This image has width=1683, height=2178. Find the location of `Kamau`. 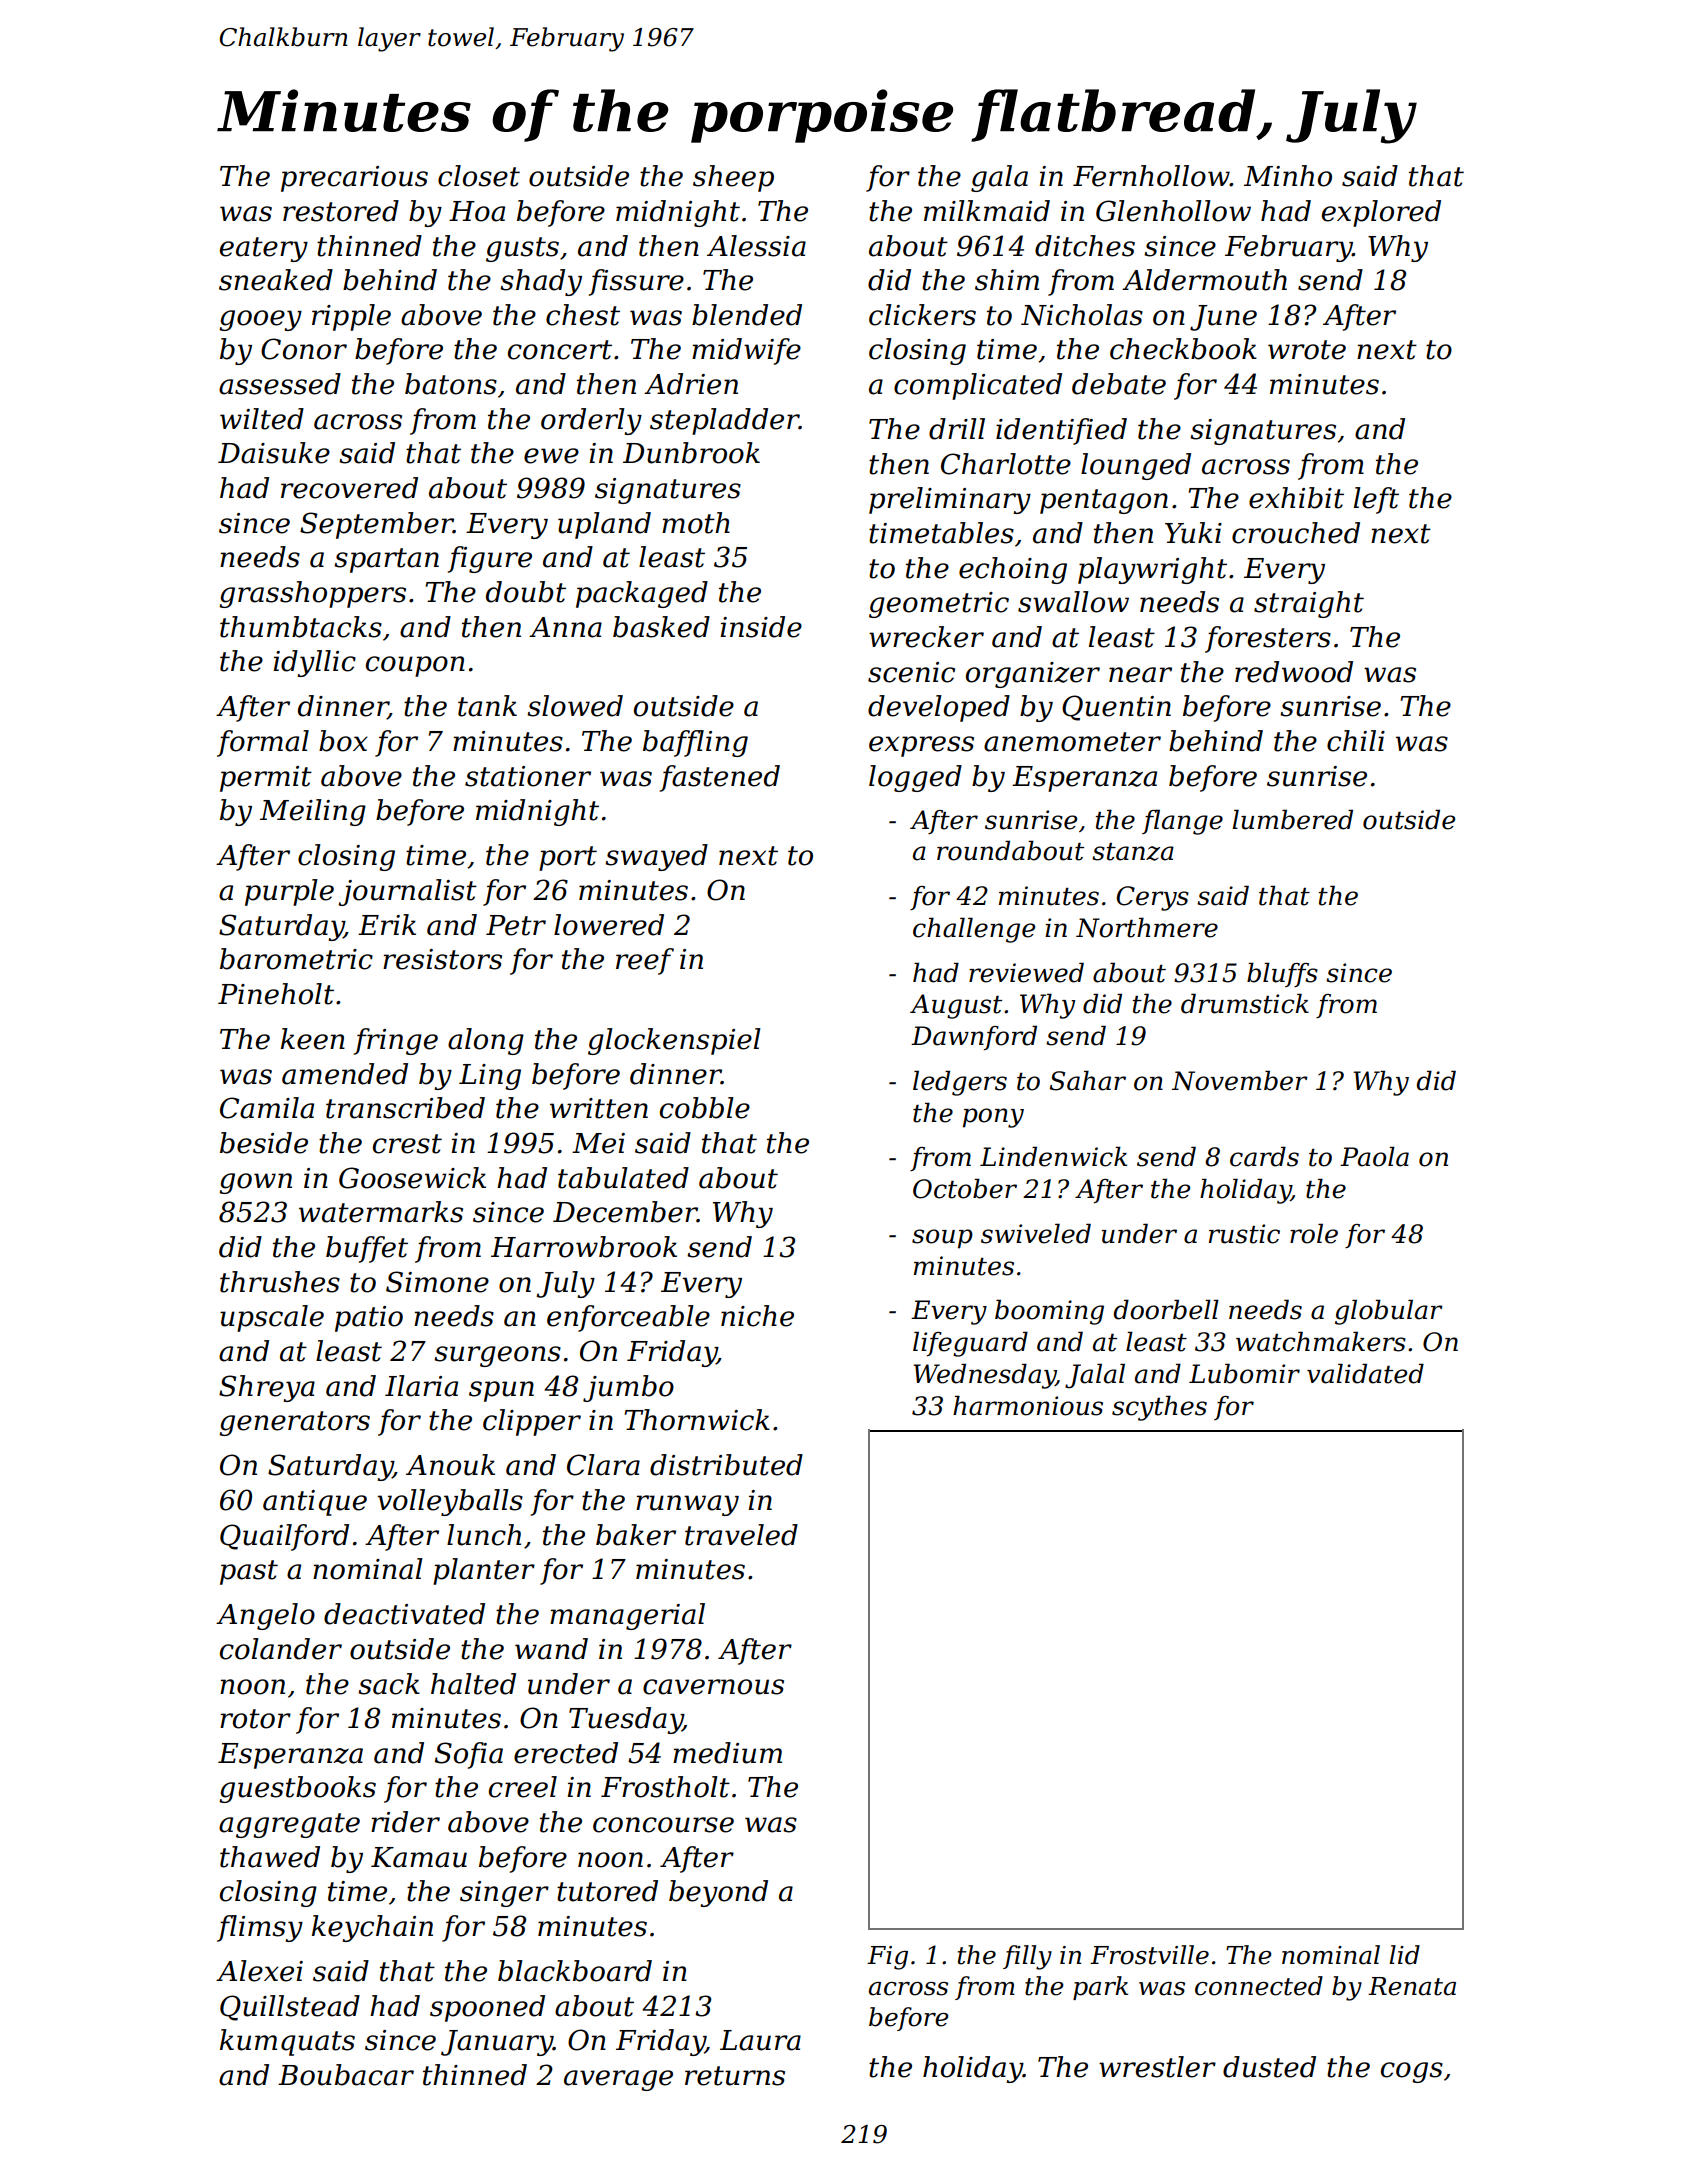

Kamau is located at coordinates (419, 1857).
